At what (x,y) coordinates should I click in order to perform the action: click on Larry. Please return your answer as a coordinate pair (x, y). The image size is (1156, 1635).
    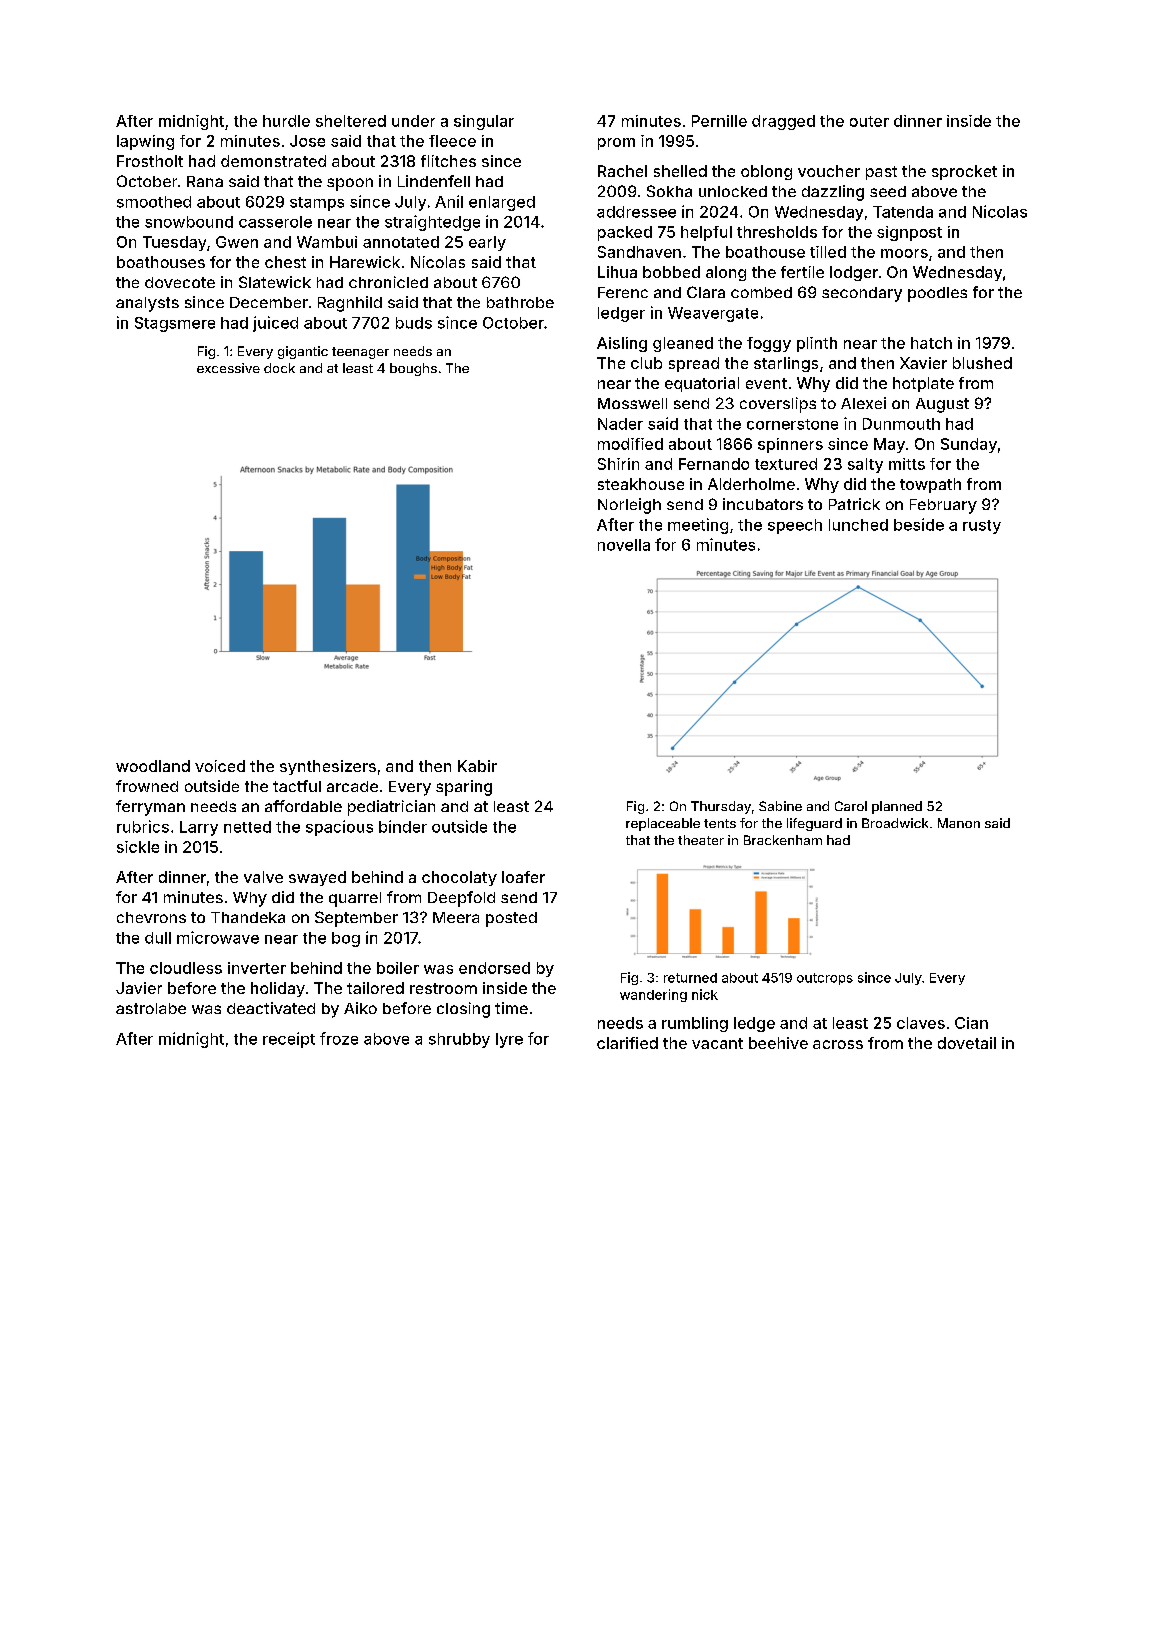
    Looking at the image, I should click on (199, 828).
